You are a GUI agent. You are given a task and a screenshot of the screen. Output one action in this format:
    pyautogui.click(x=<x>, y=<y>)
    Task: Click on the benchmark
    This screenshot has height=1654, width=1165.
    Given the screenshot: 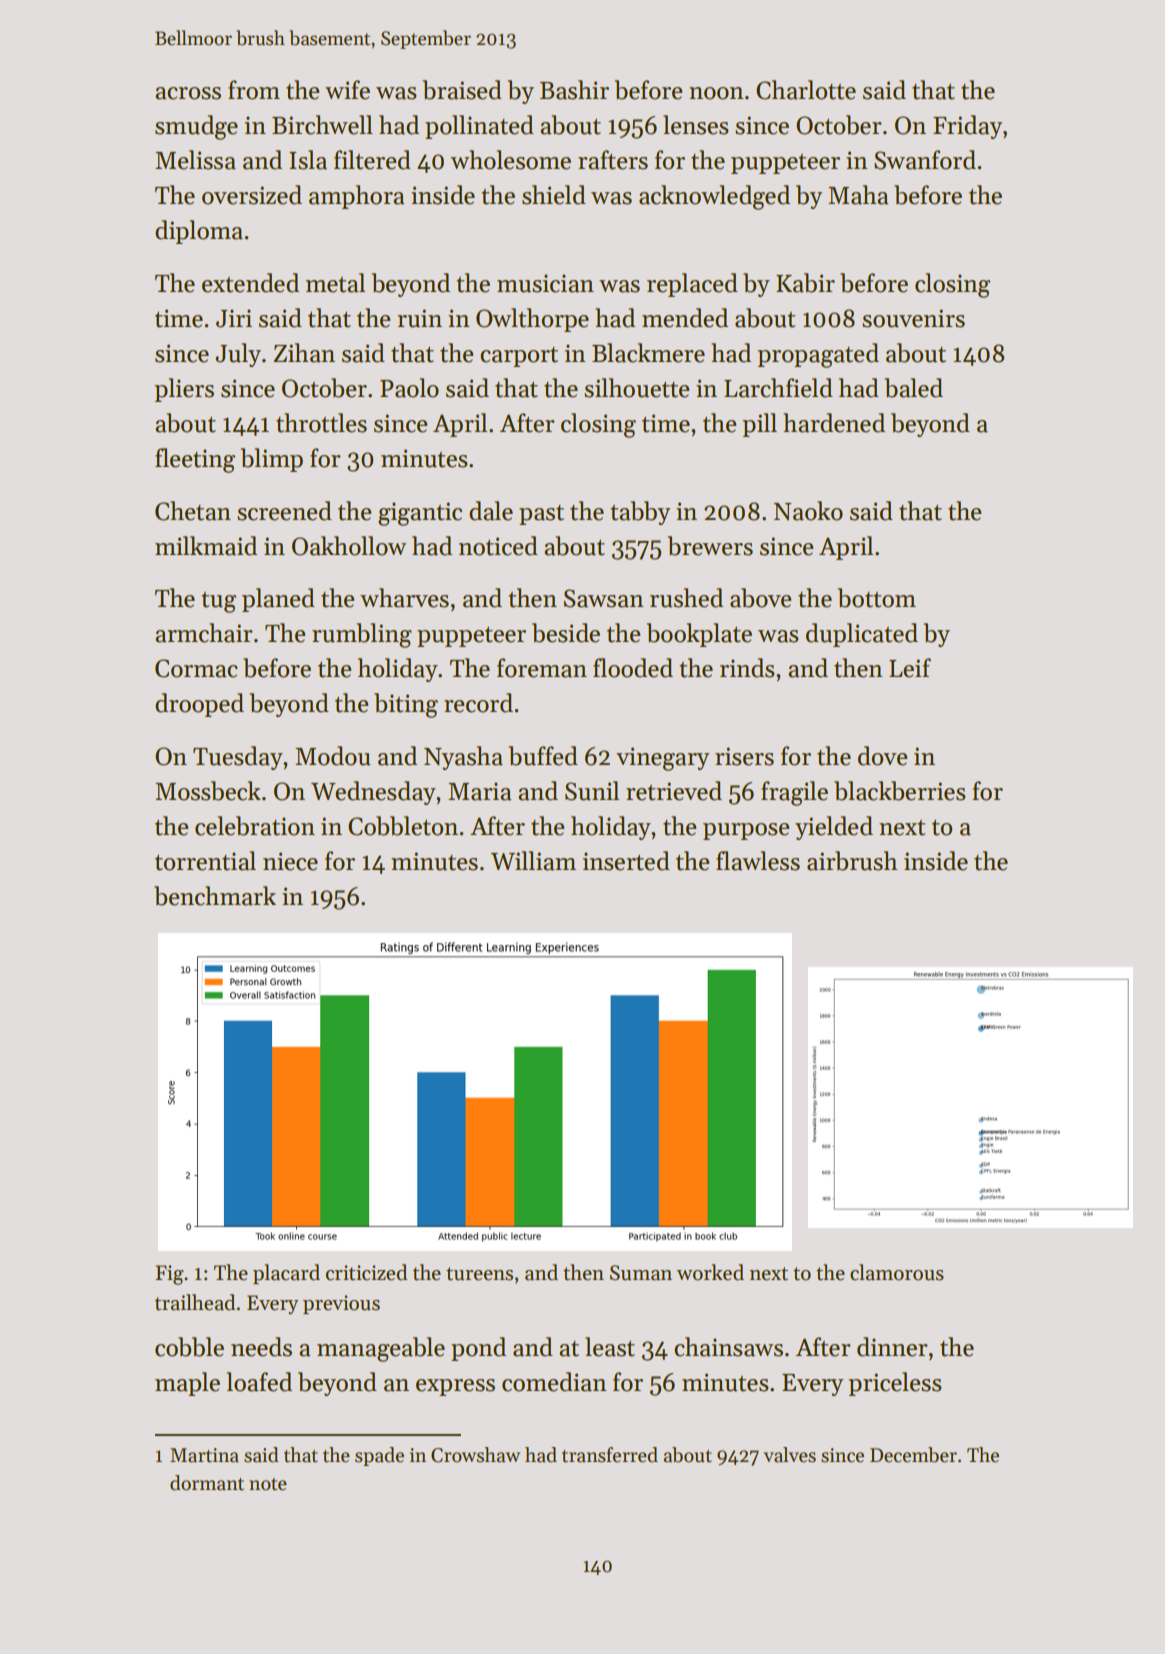 What is the action you would take?
    pyautogui.click(x=215, y=896)
